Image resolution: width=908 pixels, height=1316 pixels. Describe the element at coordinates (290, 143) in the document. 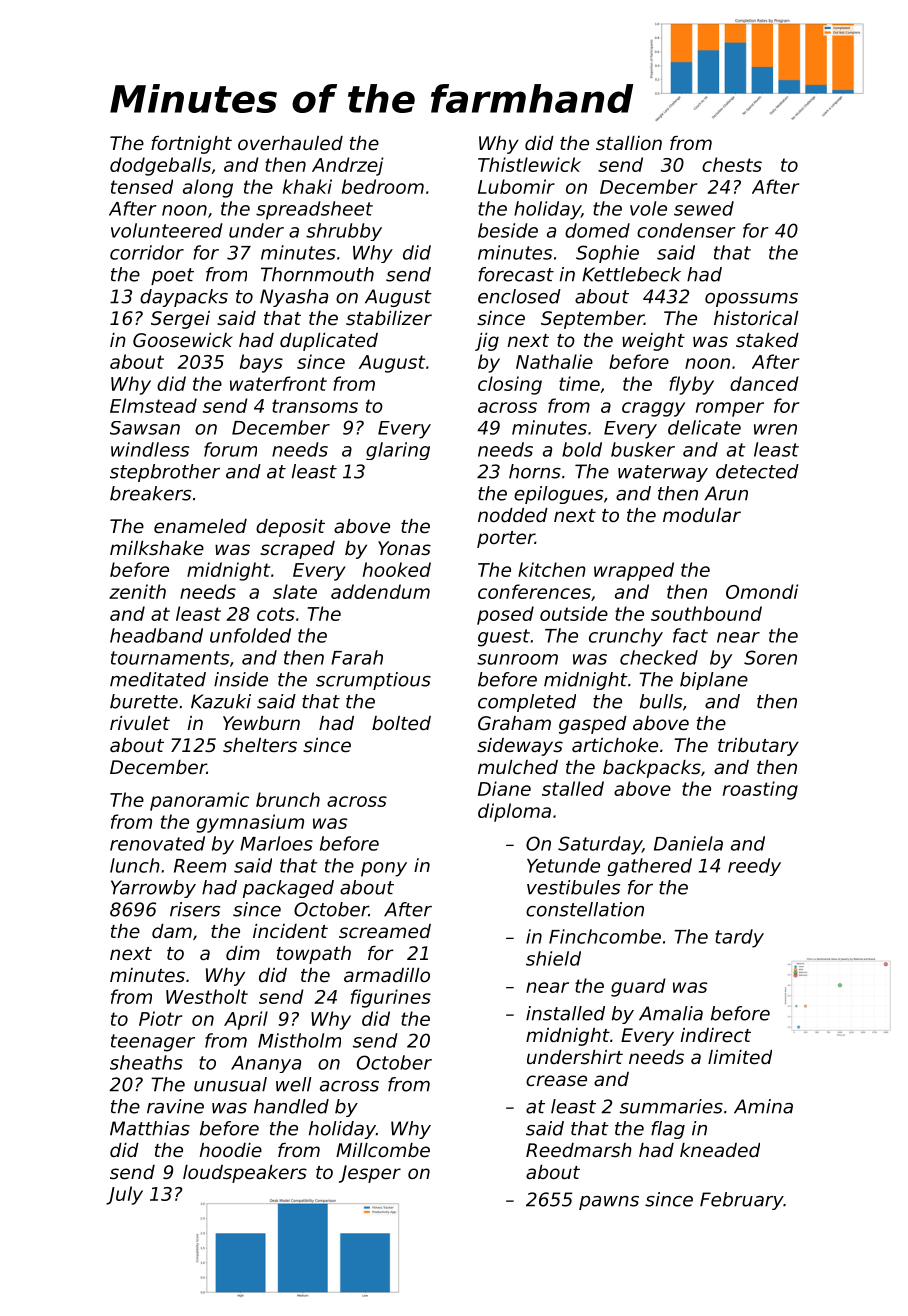

I see `overhauled` at that location.
